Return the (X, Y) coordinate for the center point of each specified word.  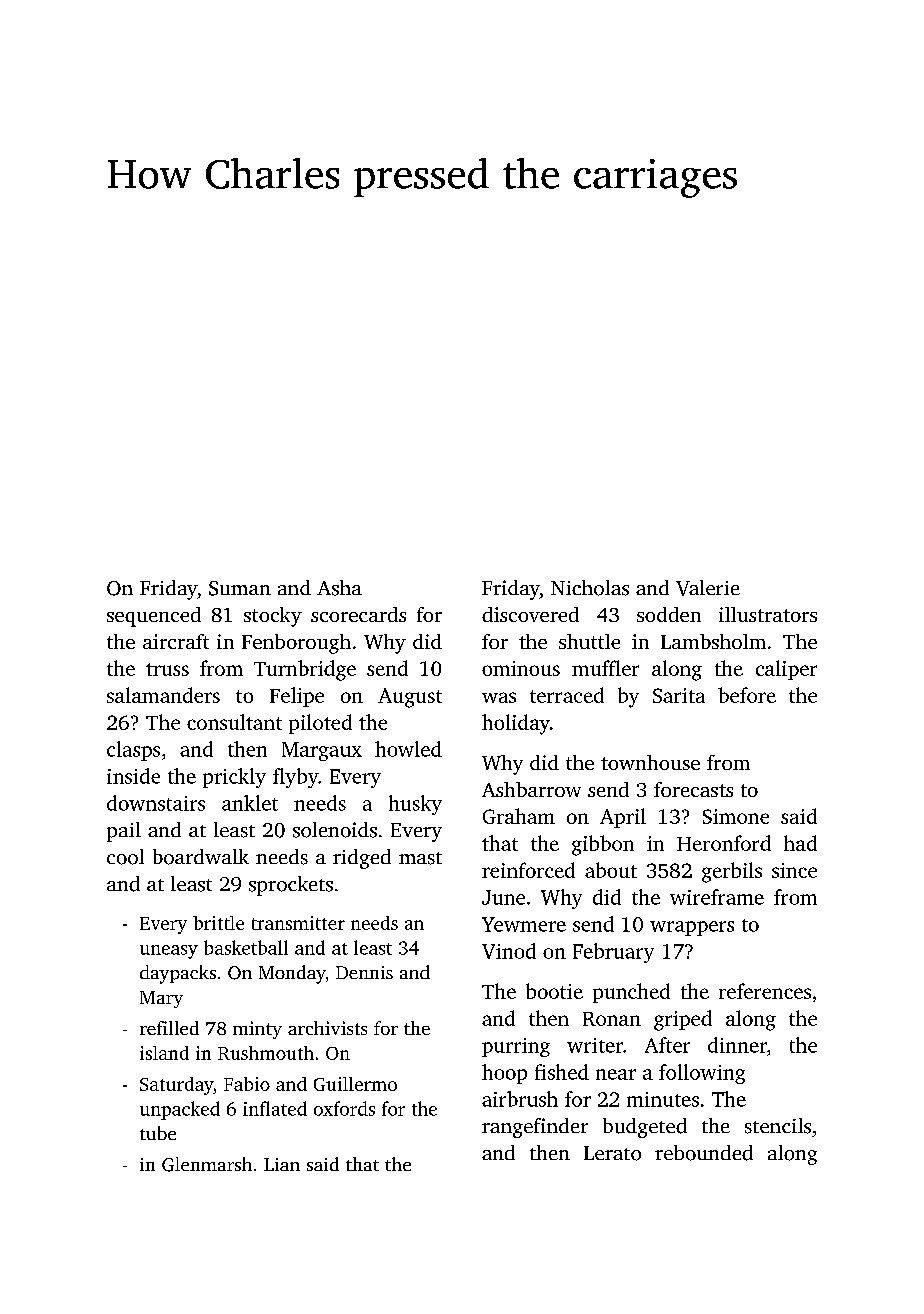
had (800, 843)
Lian (282, 1164)
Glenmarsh (207, 1164)
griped (683, 1020)
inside (133, 776)
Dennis (364, 972)
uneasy (169, 952)
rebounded (704, 1153)
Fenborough (296, 644)
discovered (530, 614)
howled (408, 749)
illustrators (768, 614)
